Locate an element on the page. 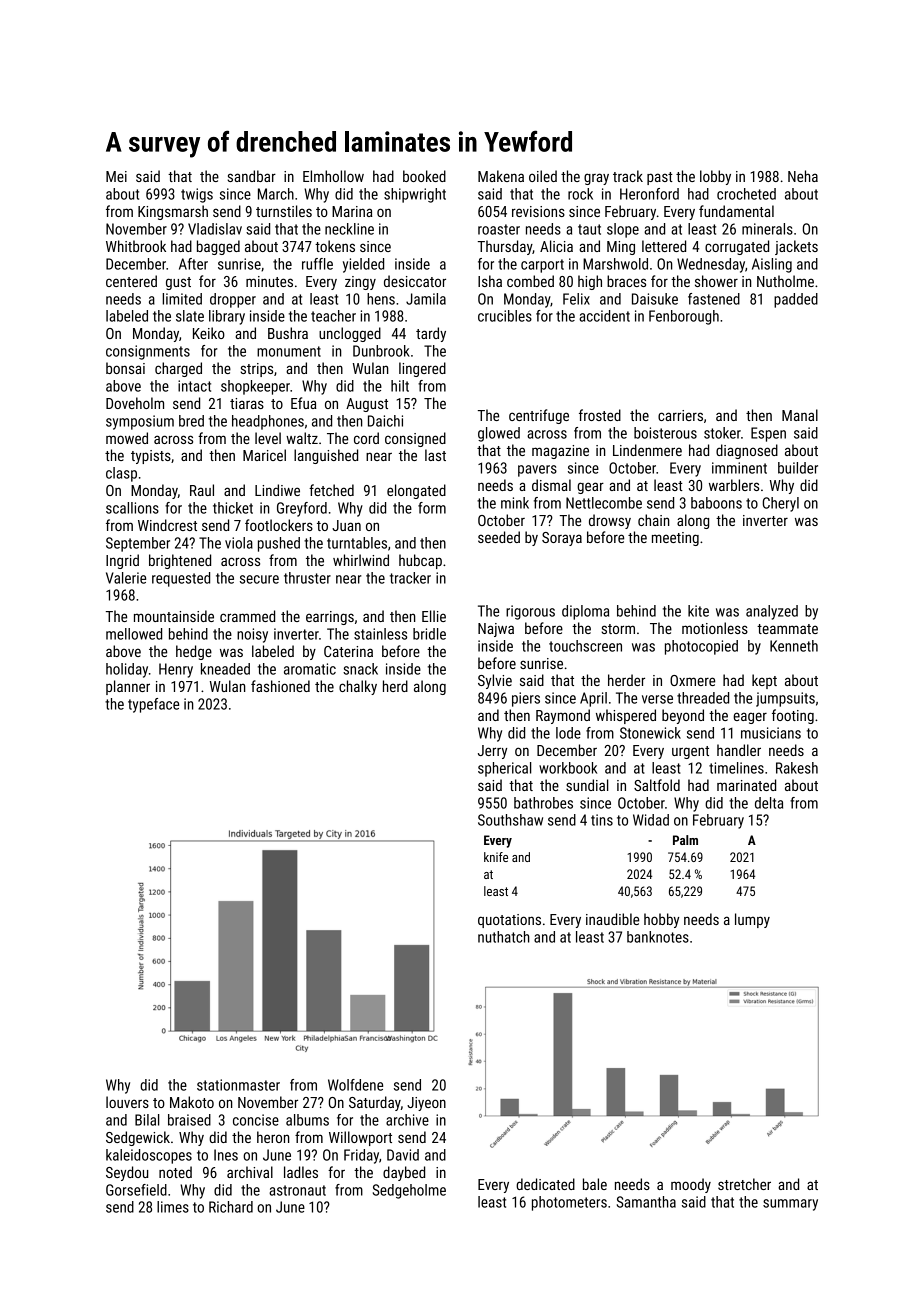  knife is located at coordinates (496, 857).
